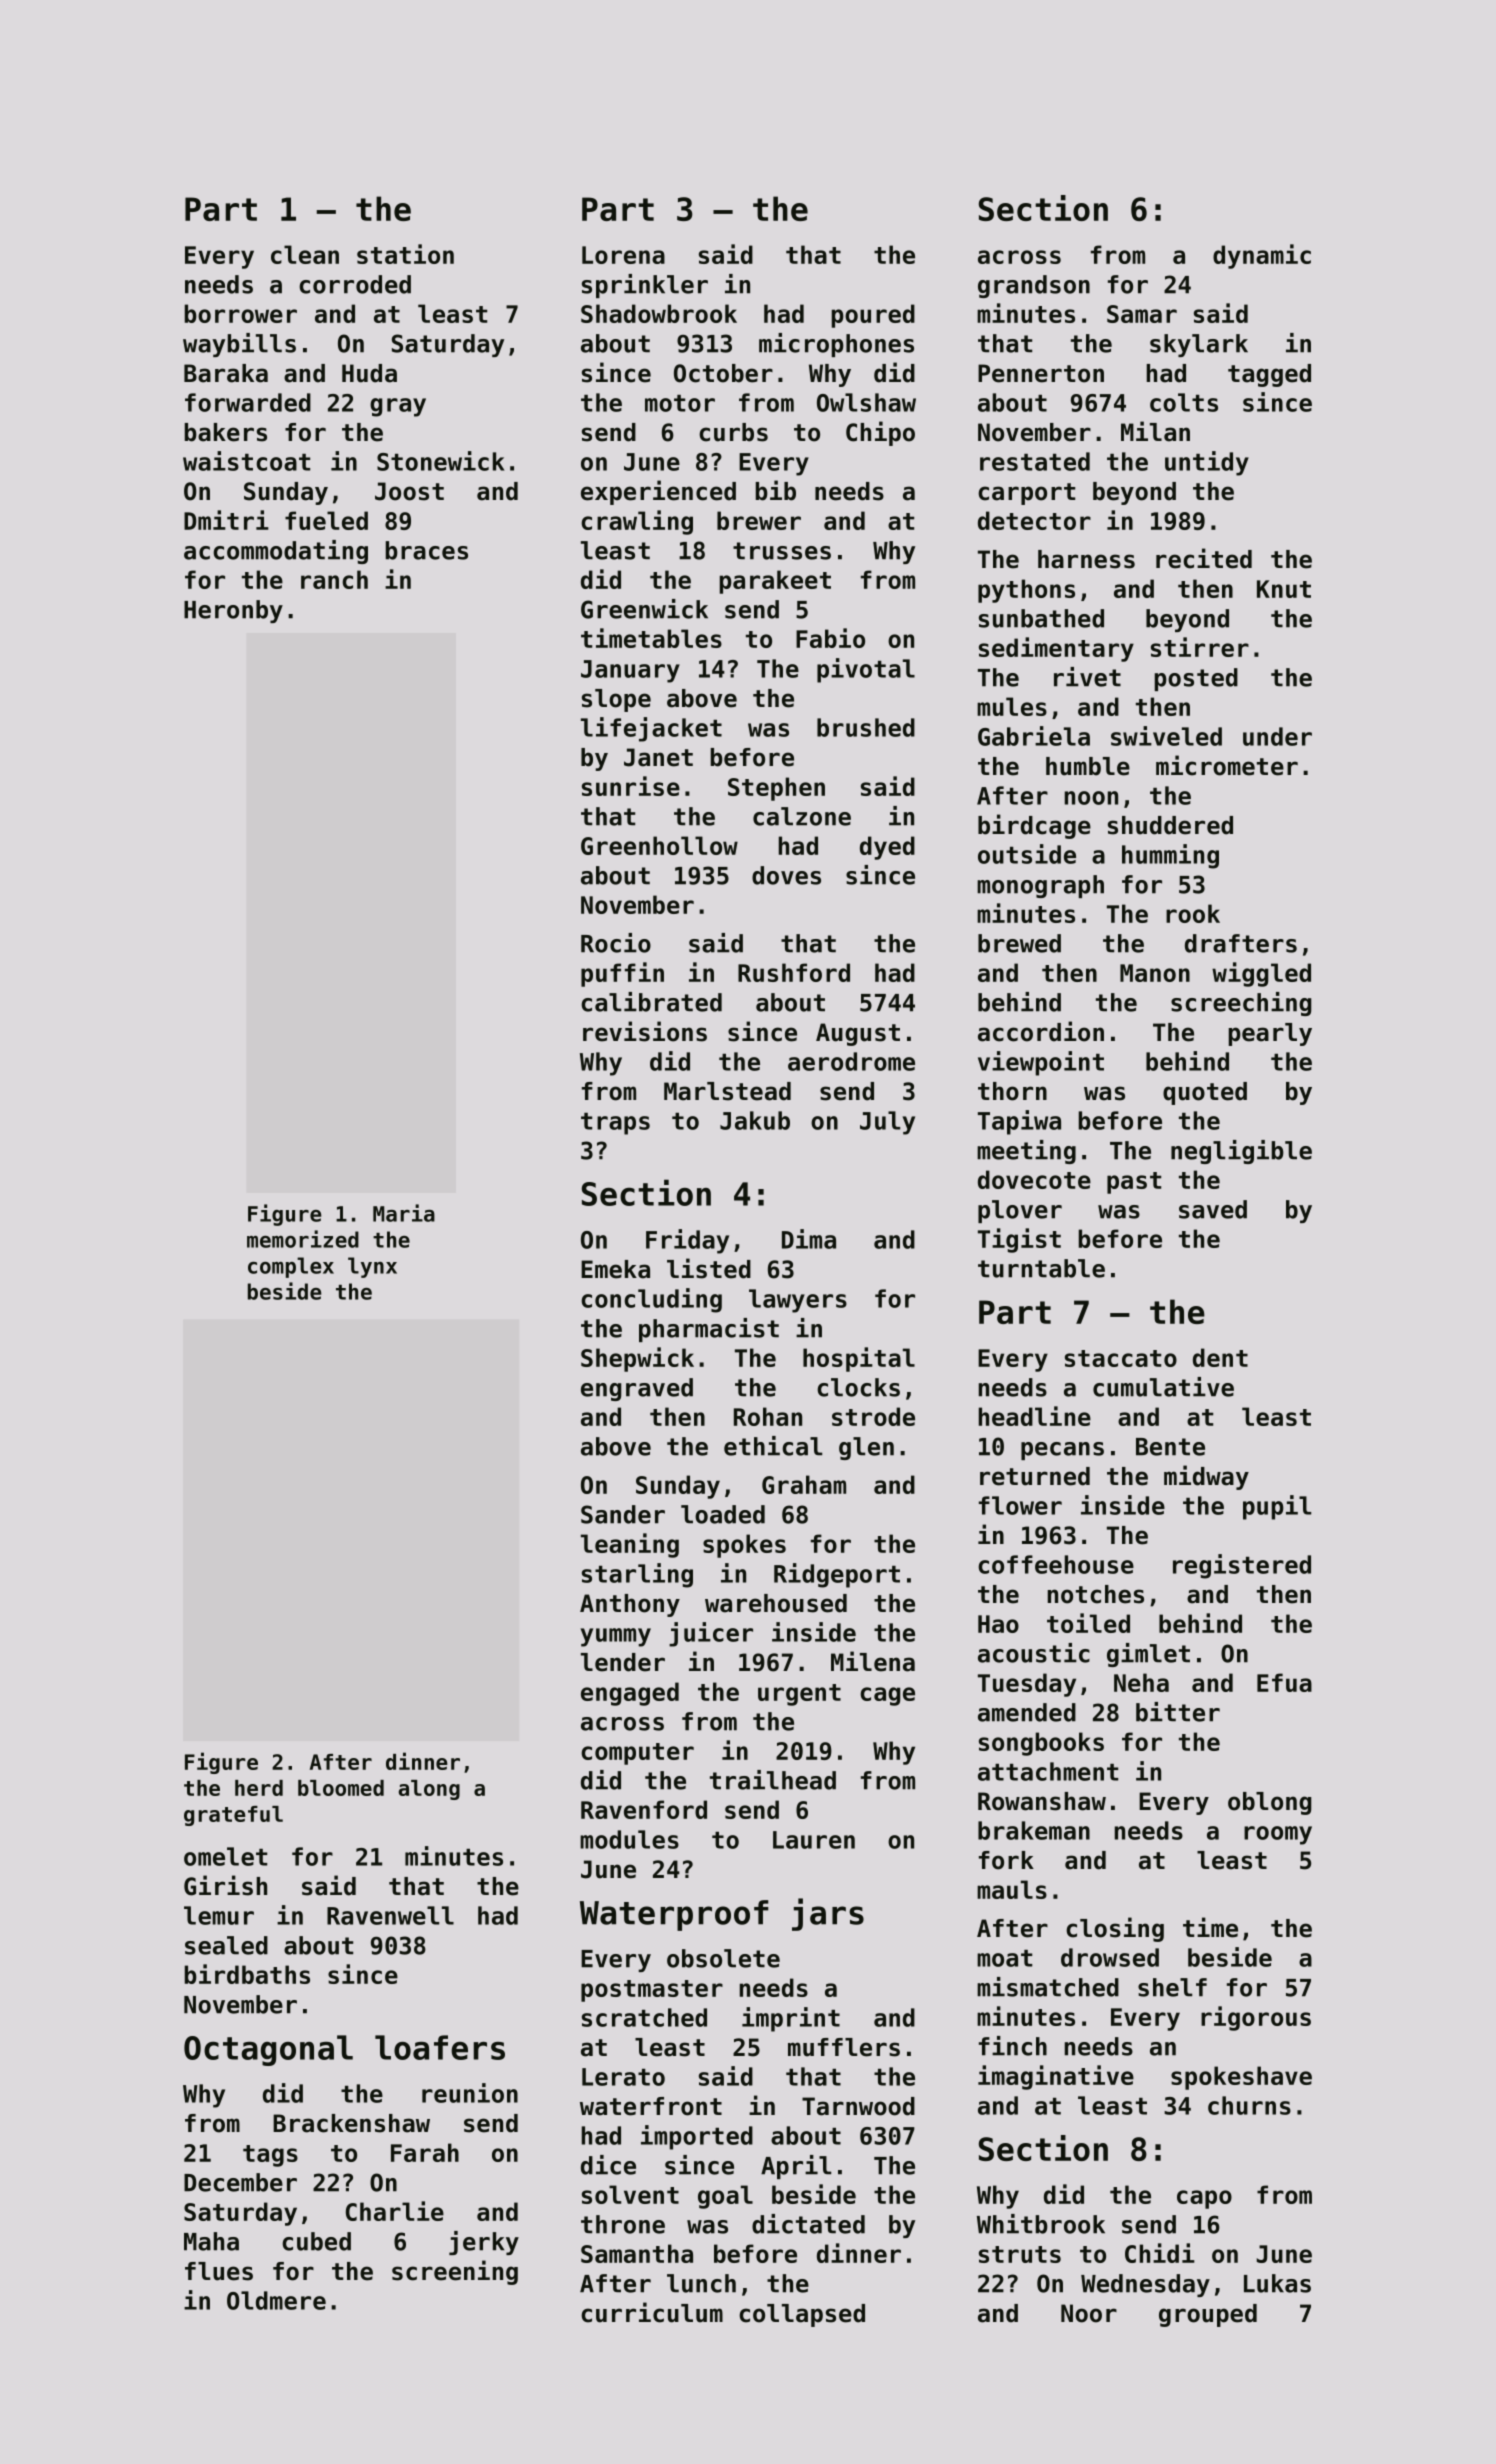 This screenshot has width=1496, height=2464. What do you see at coordinates (211, 2241) in the screenshot?
I see `Maha` at bounding box center [211, 2241].
